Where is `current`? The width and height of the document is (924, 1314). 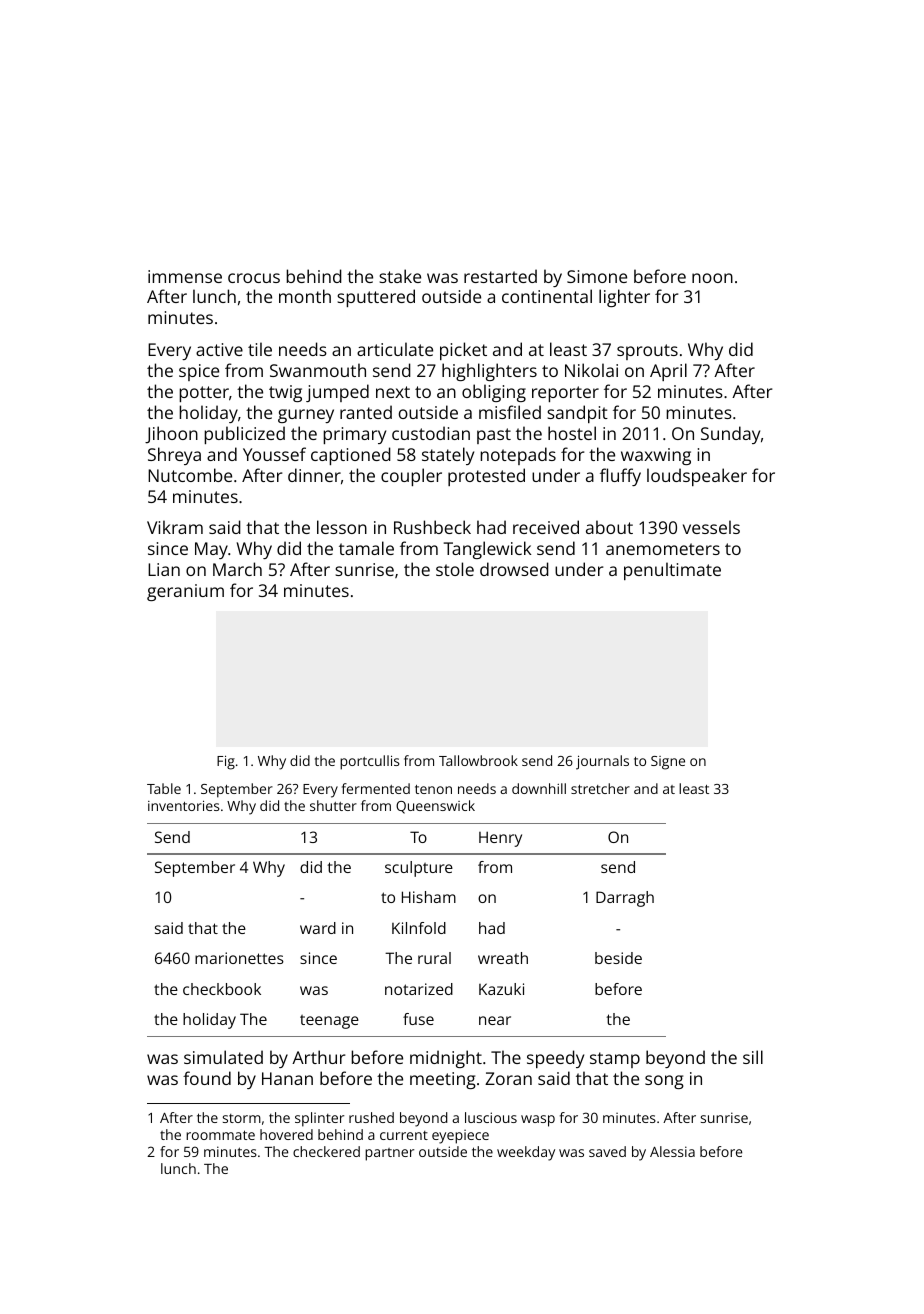
current is located at coordinates (404, 1135).
